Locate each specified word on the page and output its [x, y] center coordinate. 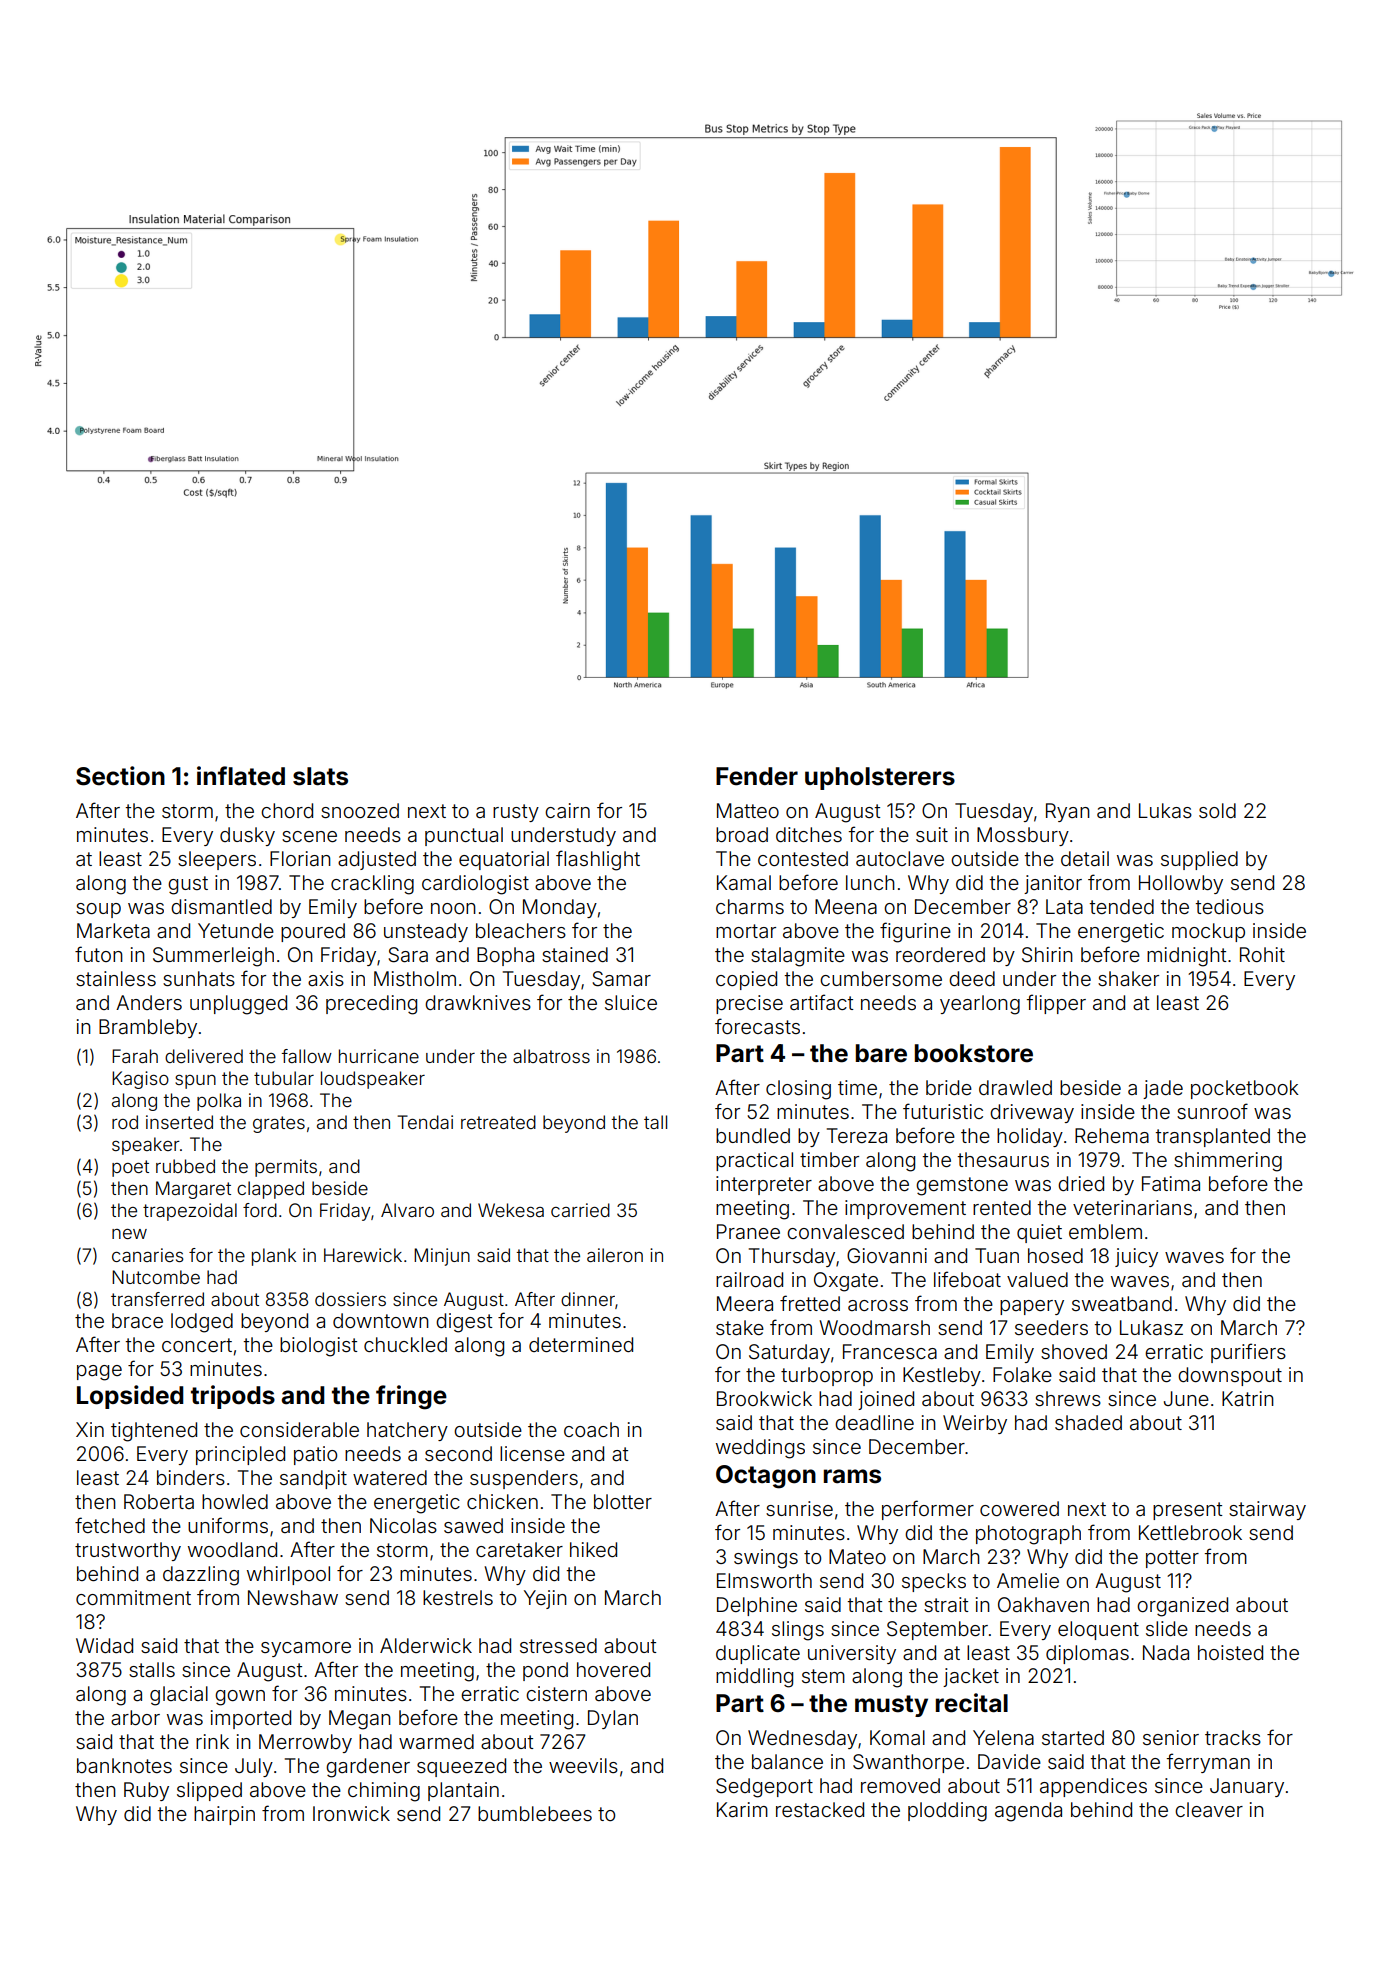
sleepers [217, 860]
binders [191, 1477]
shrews [1068, 1398]
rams [852, 1476]
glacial [179, 1696]
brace [137, 1320]
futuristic [943, 1111]
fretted [810, 1303]
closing [798, 1090]
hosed [1055, 1255]
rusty [516, 813]
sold [1217, 810]
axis [326, 978]
